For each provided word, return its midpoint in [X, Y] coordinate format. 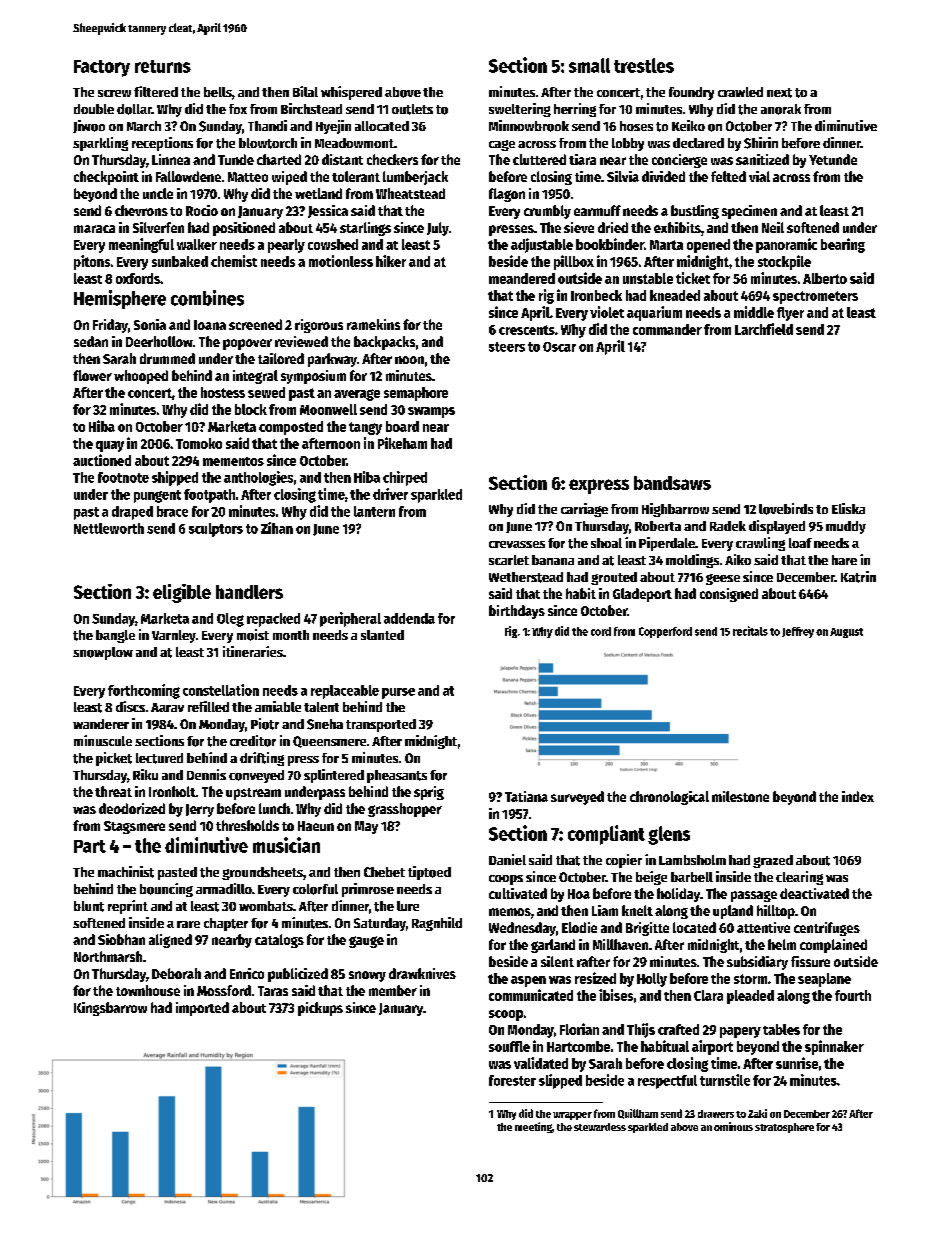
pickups [320, 1009]
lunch [274, 808]
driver [390, 494]
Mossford [224, 990]
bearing [843, 245]
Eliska [848, 508]
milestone [740, 796]
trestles [644, 65]
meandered [522, 278]
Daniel [507, 859]
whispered [351, 93]
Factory [102, 68]
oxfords [138, 278]
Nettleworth [109, 528]
